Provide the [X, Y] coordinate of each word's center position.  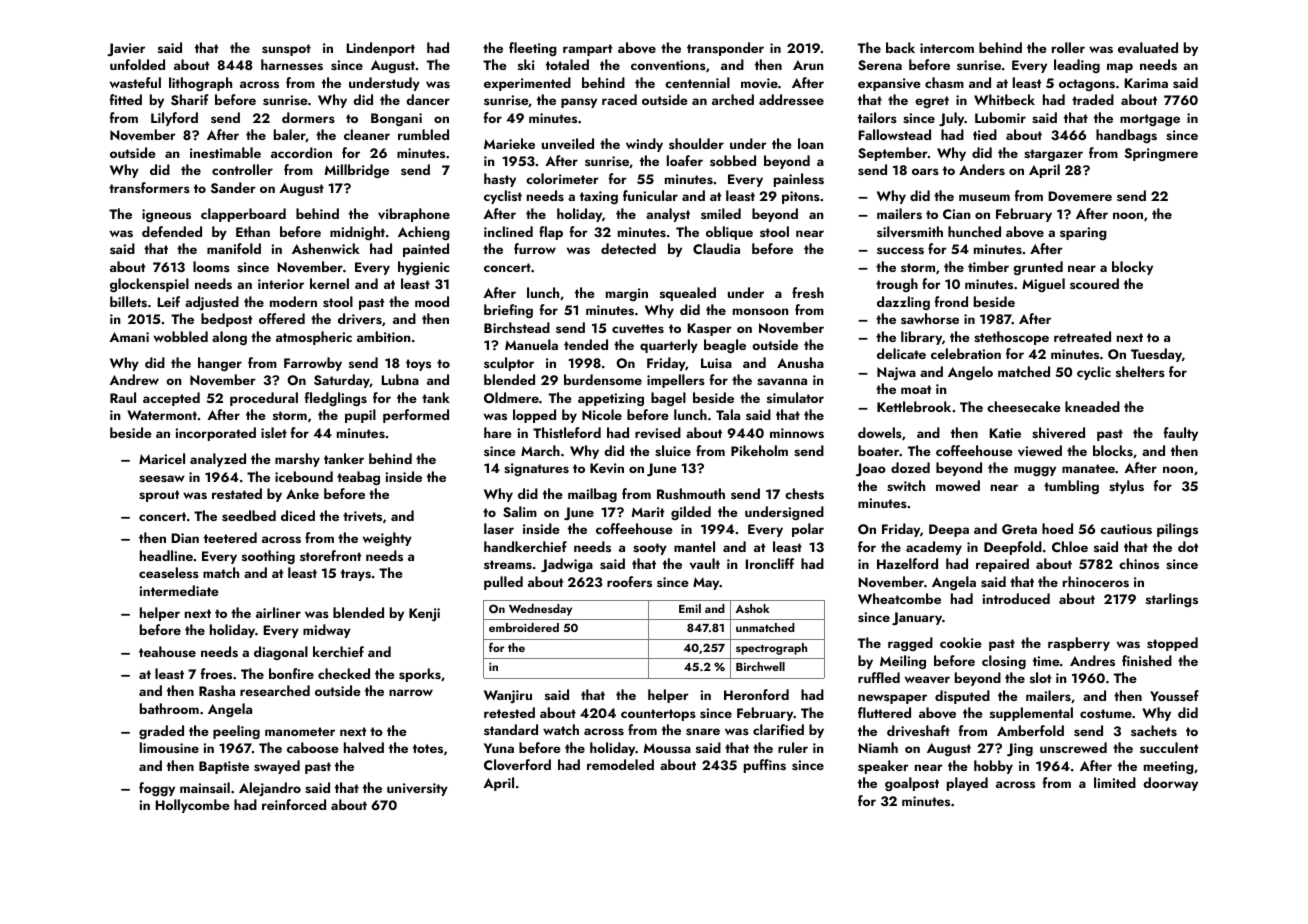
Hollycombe [192, 806]
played [967, 784]
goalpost [912, 784]
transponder [725, 49]
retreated [1082, 336]
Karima [1146, 83]
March [540, 450]
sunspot [286, 50]
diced [298, 515]
